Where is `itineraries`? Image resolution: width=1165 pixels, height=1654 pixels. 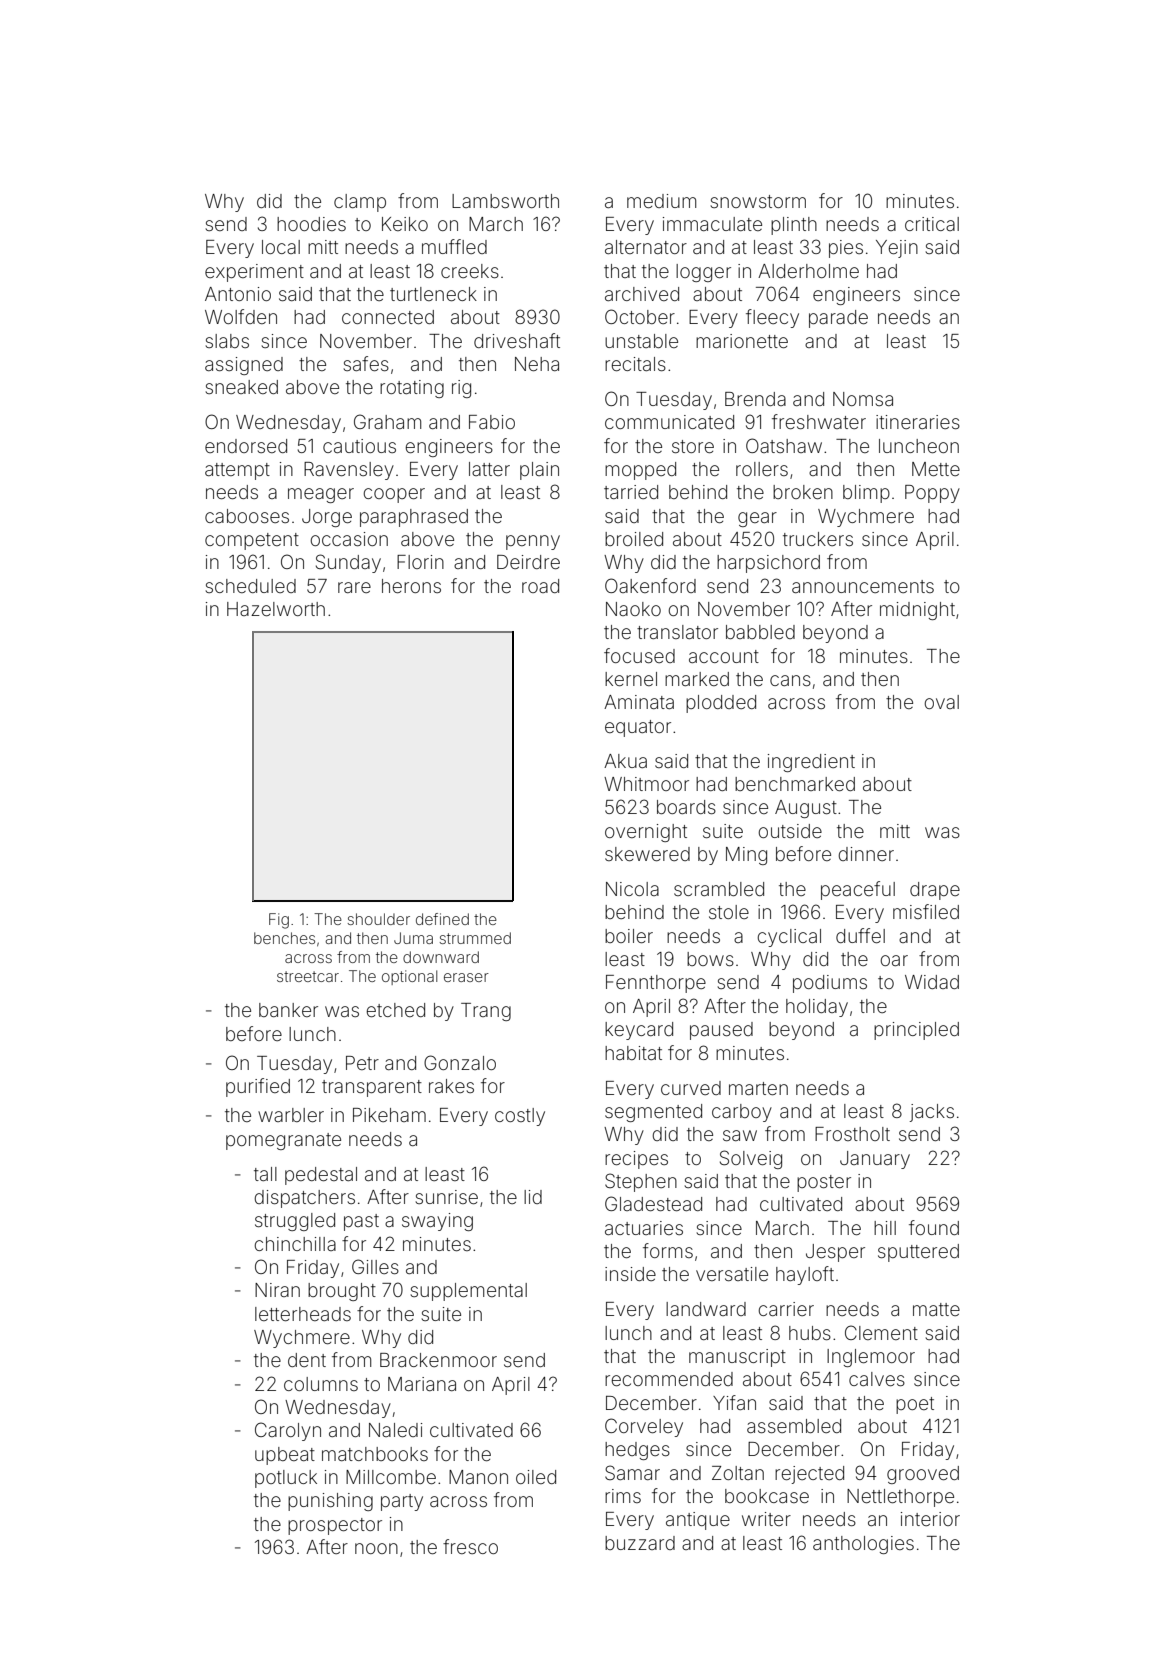
itineraries is located at coordinates (918, 422).
